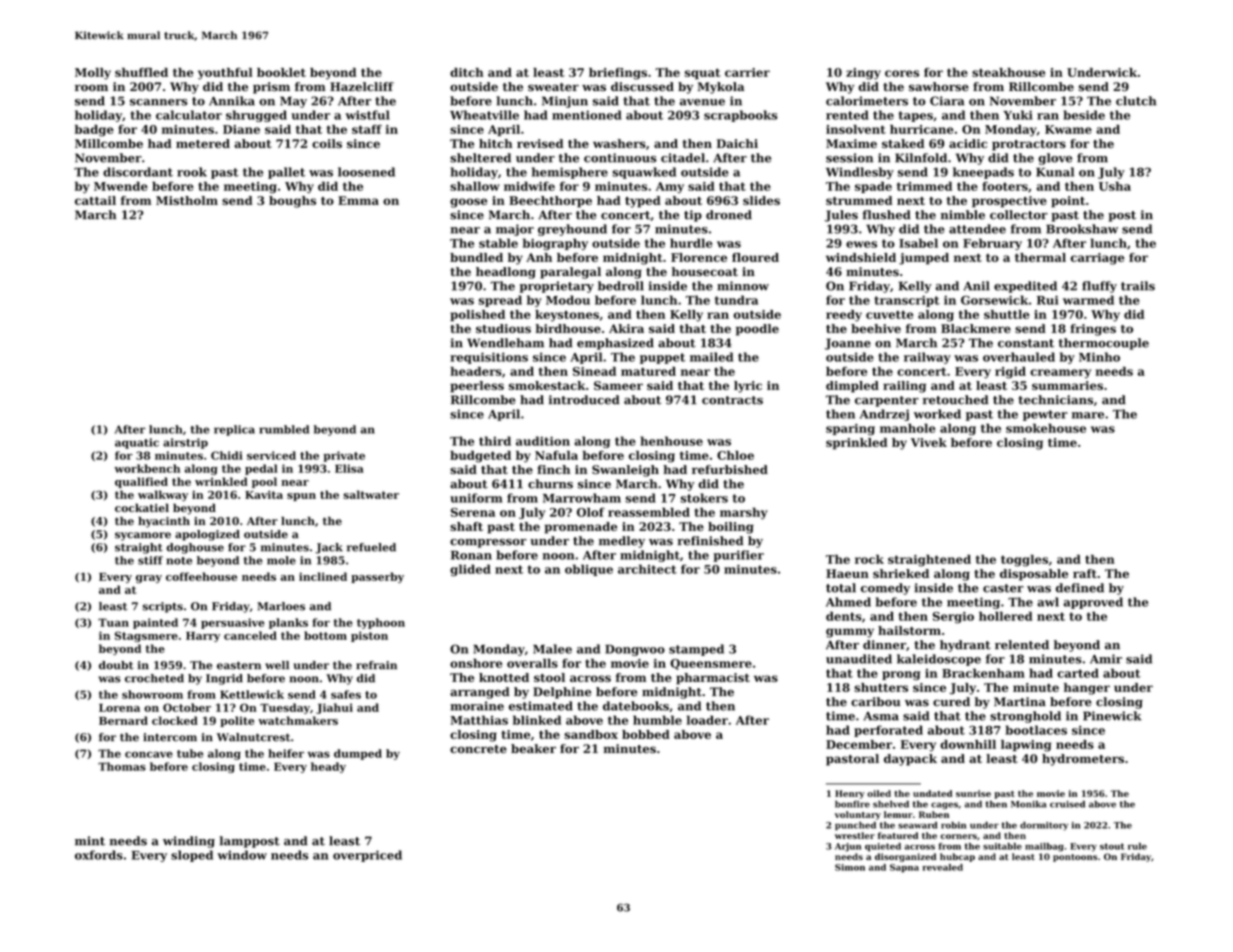 The width and height of the image is (1233, 952). Describe the element at coordinates (467, 72) in the image. I see `ditch` at that location.
